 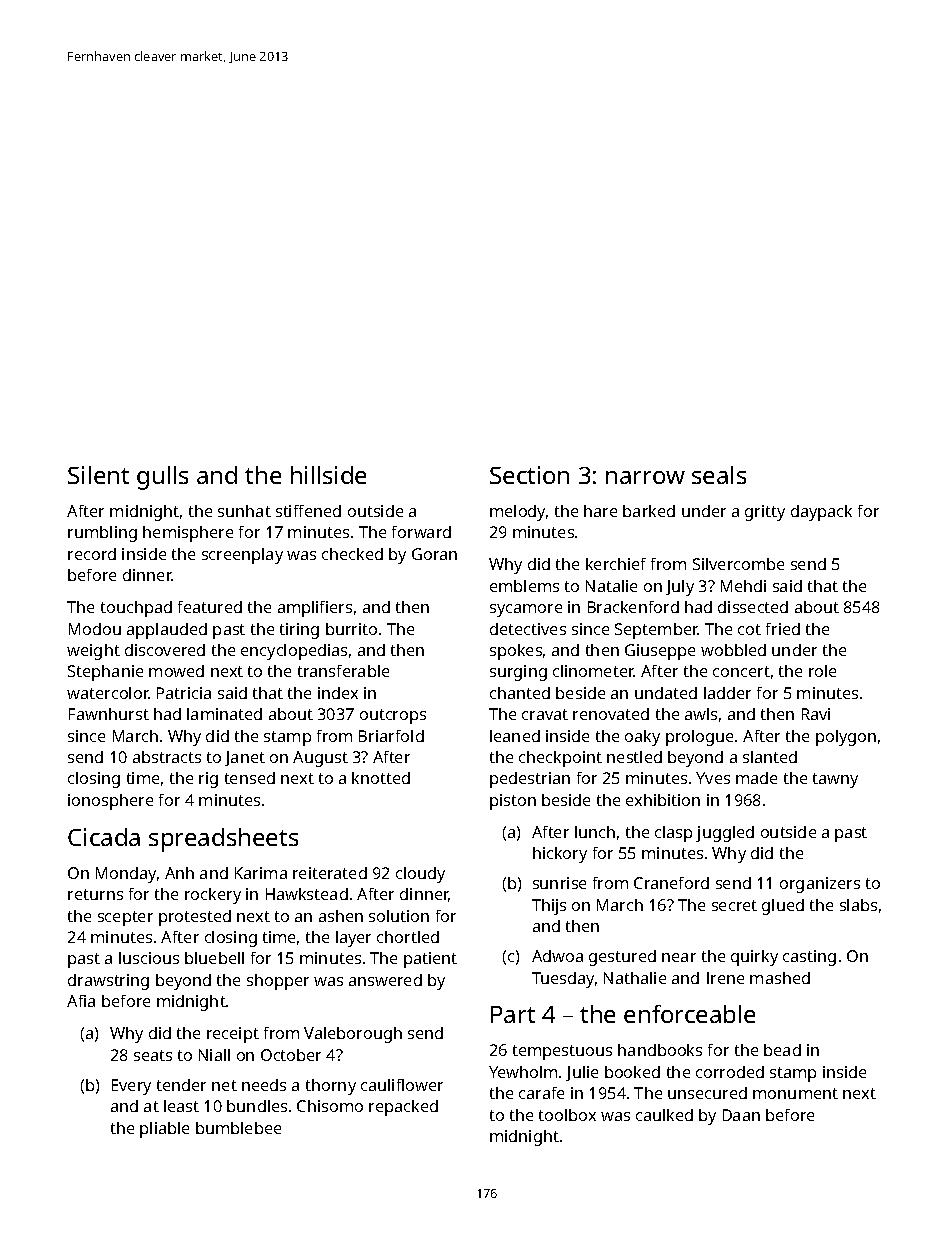 I want to click on amplifiers, so click(x=315, y=609).
